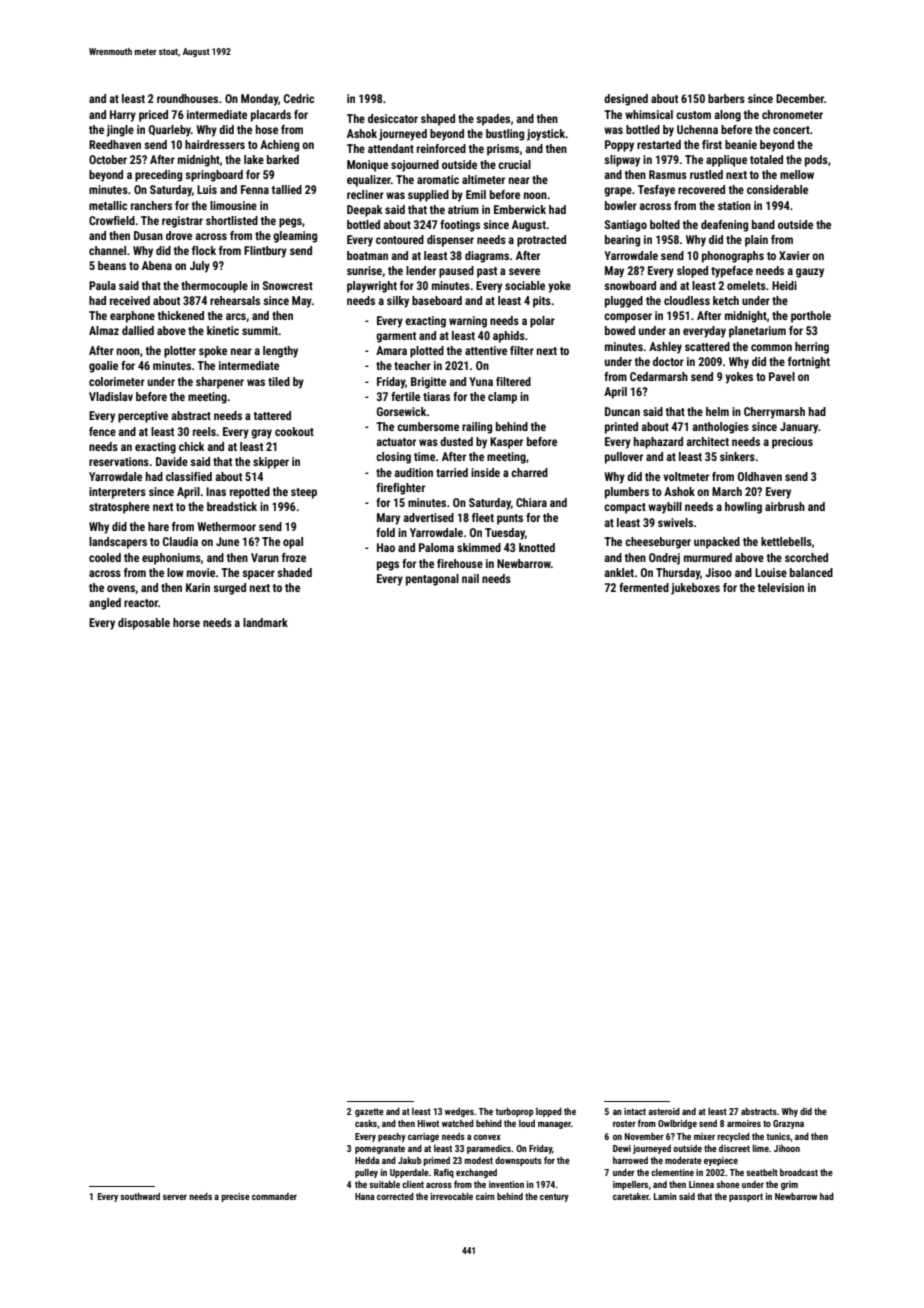 This screenshot has height=1308, width=924. I want to click on landmark, so click(265, 622).
